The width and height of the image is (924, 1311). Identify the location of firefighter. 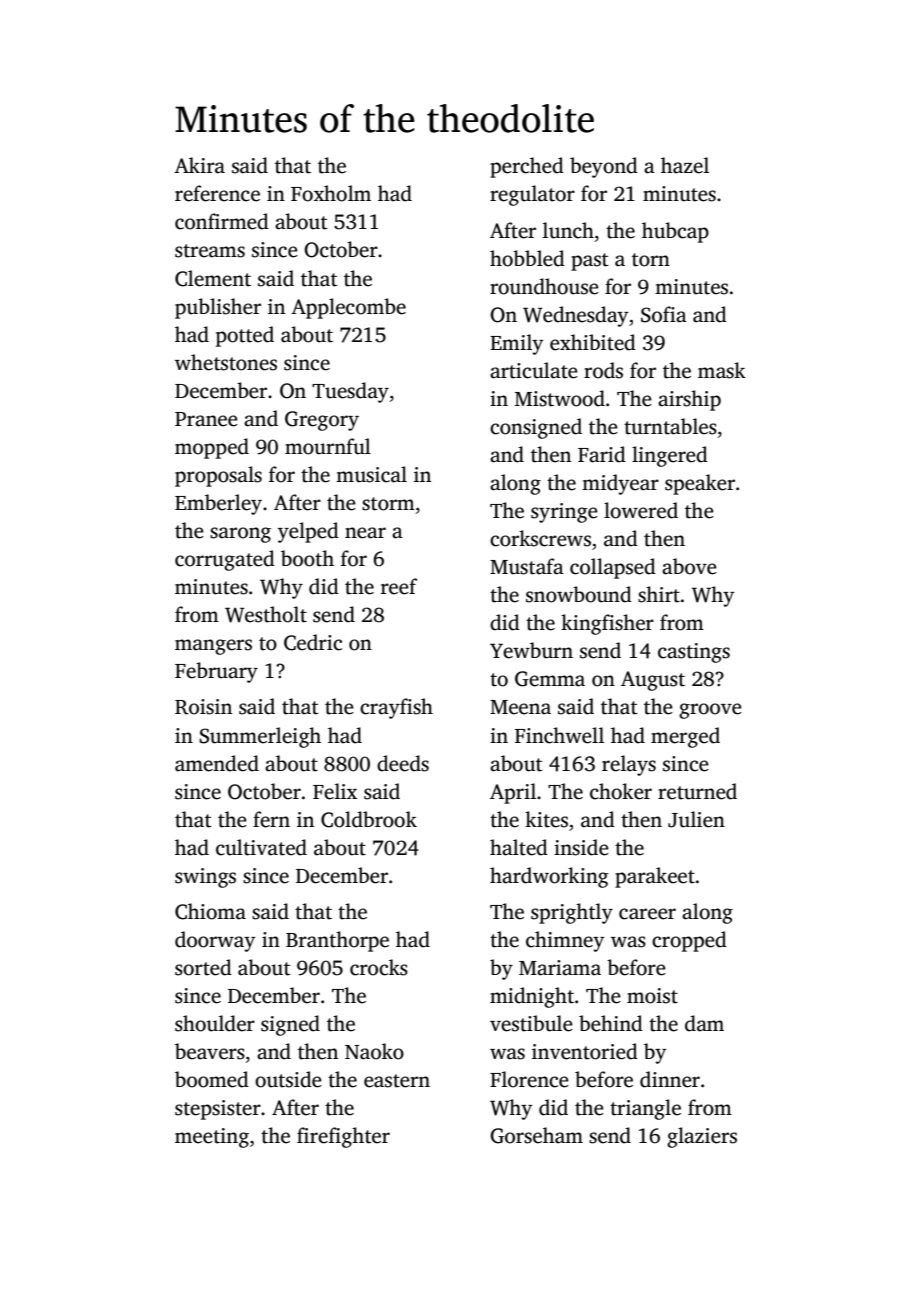
(343, 1137).
